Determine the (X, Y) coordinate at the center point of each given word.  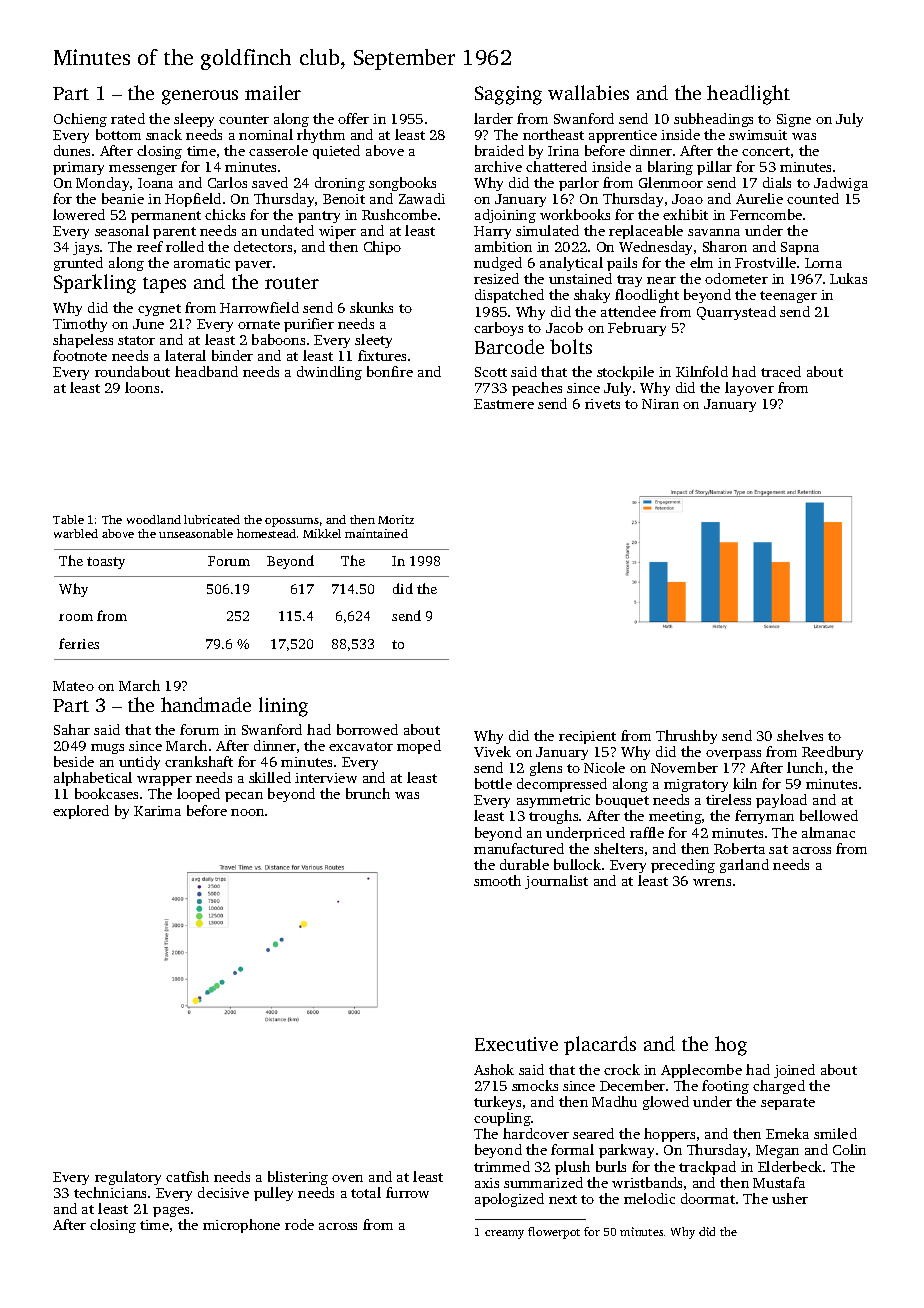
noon (247, 812)
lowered (79, 214)
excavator (361, 746)
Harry (492, 232)
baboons (278, 339)
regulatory (128, 1178)
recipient (587, 737)
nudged (498, 264)
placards (600, 1045)
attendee (628, 311)
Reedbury (832, 753)
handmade (206, 704)
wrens (712, 882)
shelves (800, 735)
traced (781, 371)
